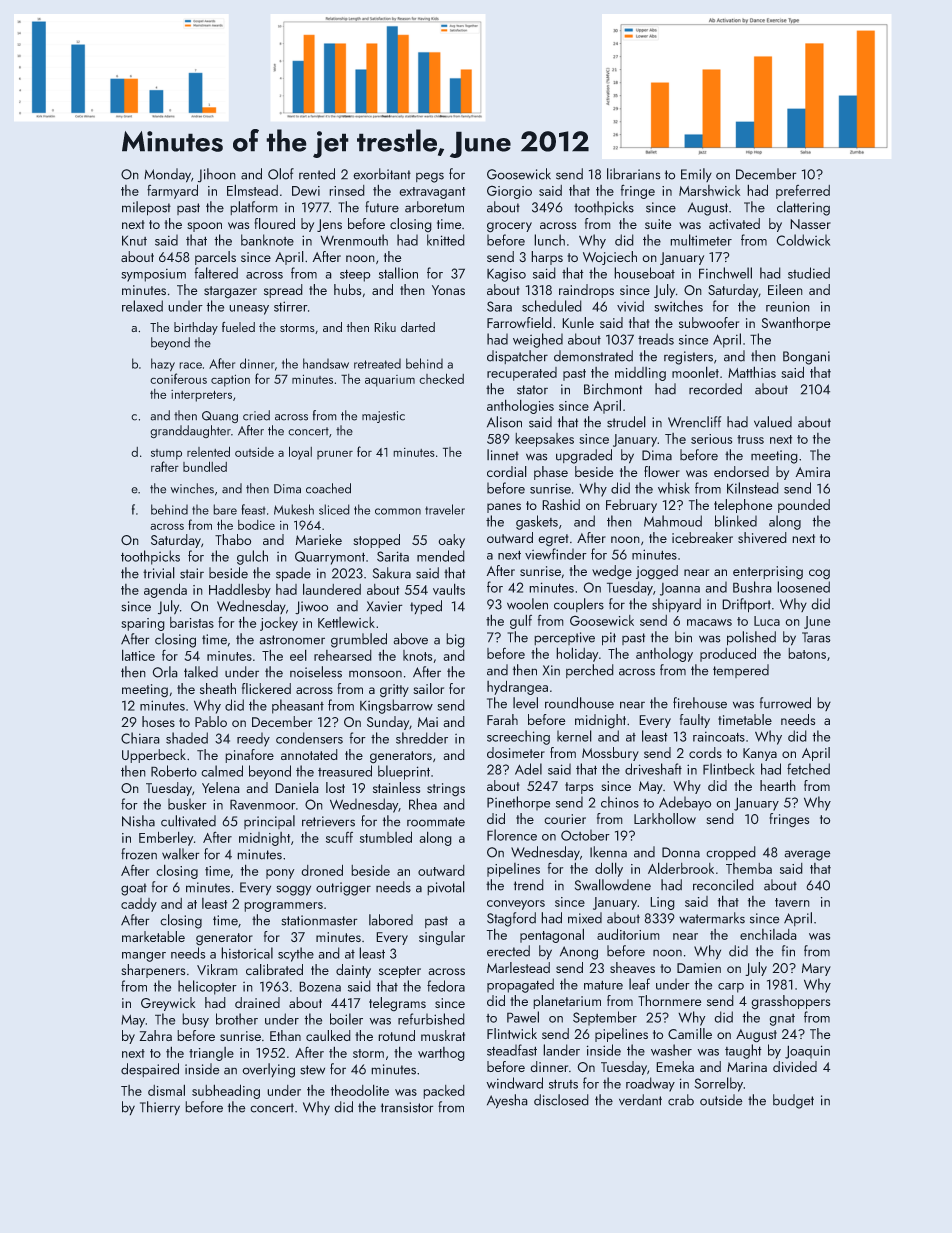 This document has width=952, height=1233. I want to click on harps, so click(547, 258).
